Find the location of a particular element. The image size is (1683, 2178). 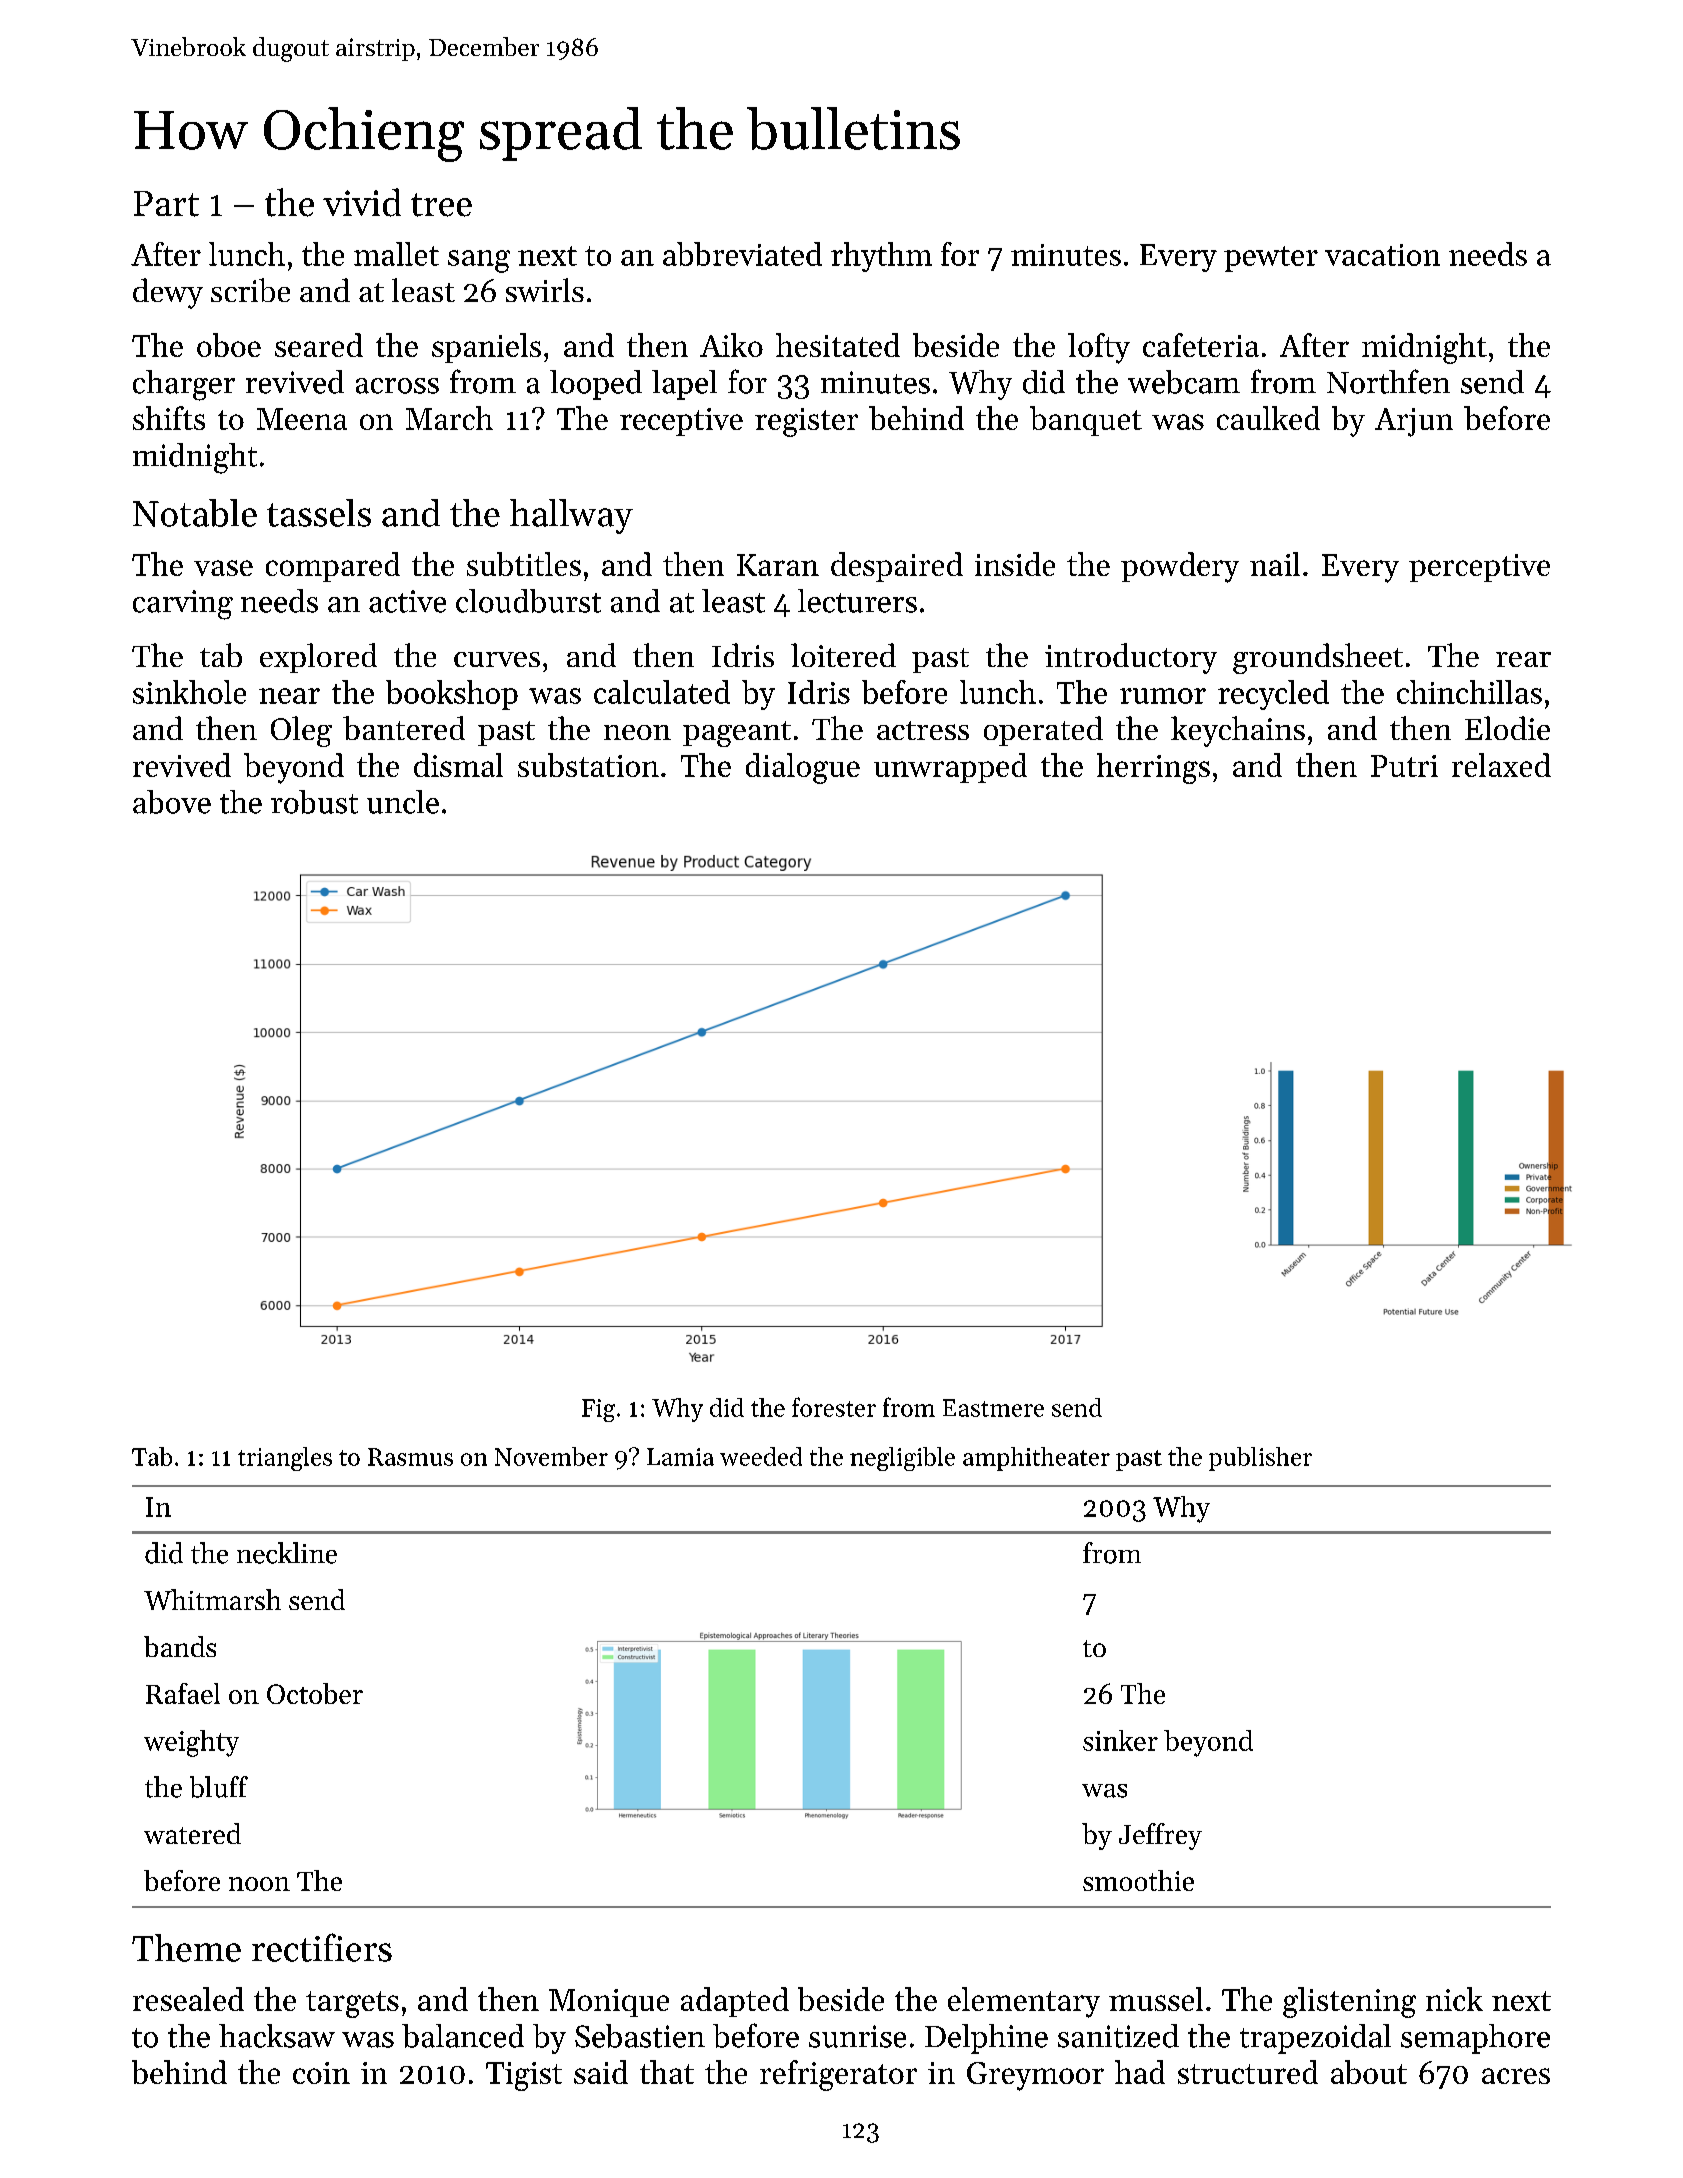

Northfen is located at coordinates (1388, 381).
